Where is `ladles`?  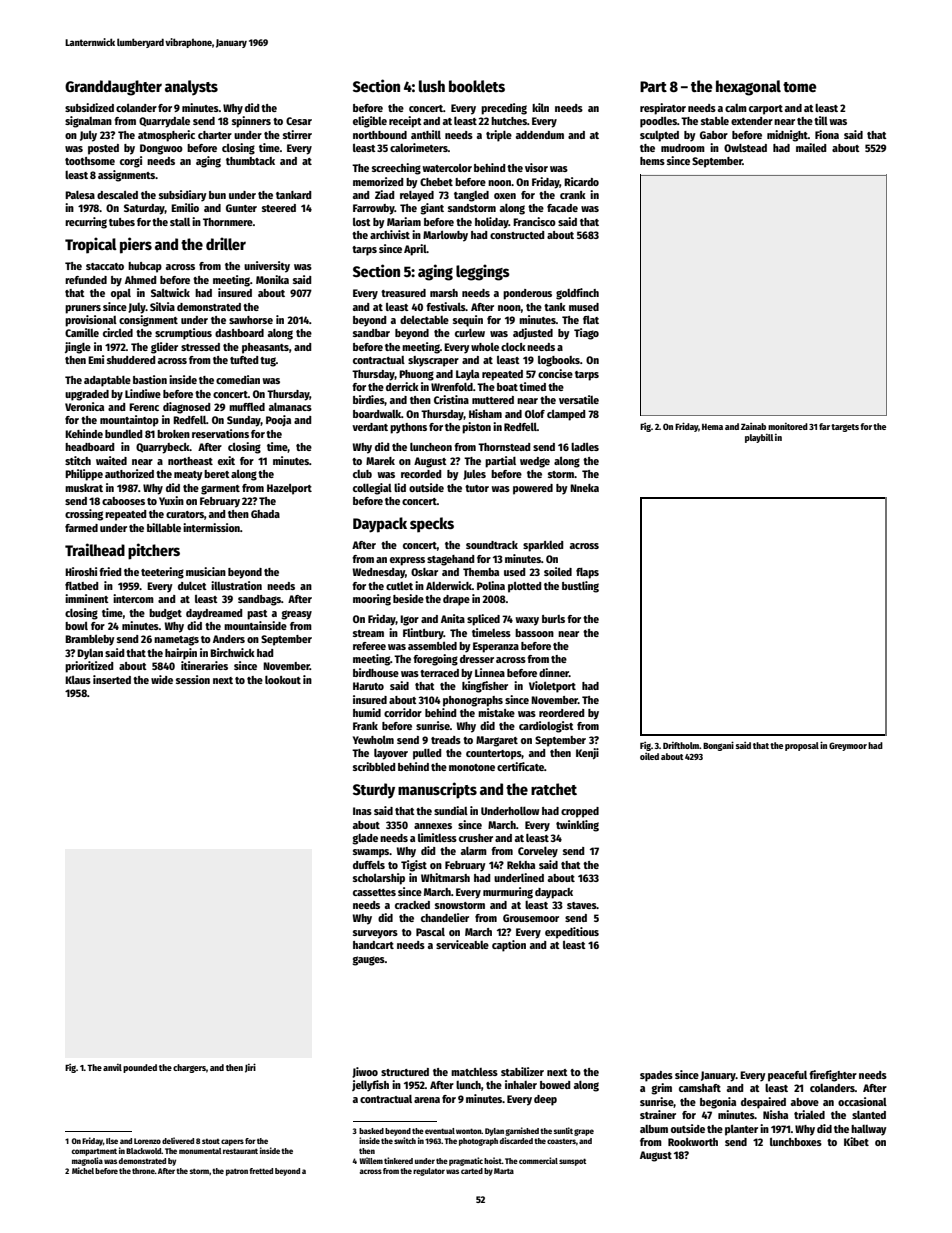
ladles is located at coordinates (585, 447).
